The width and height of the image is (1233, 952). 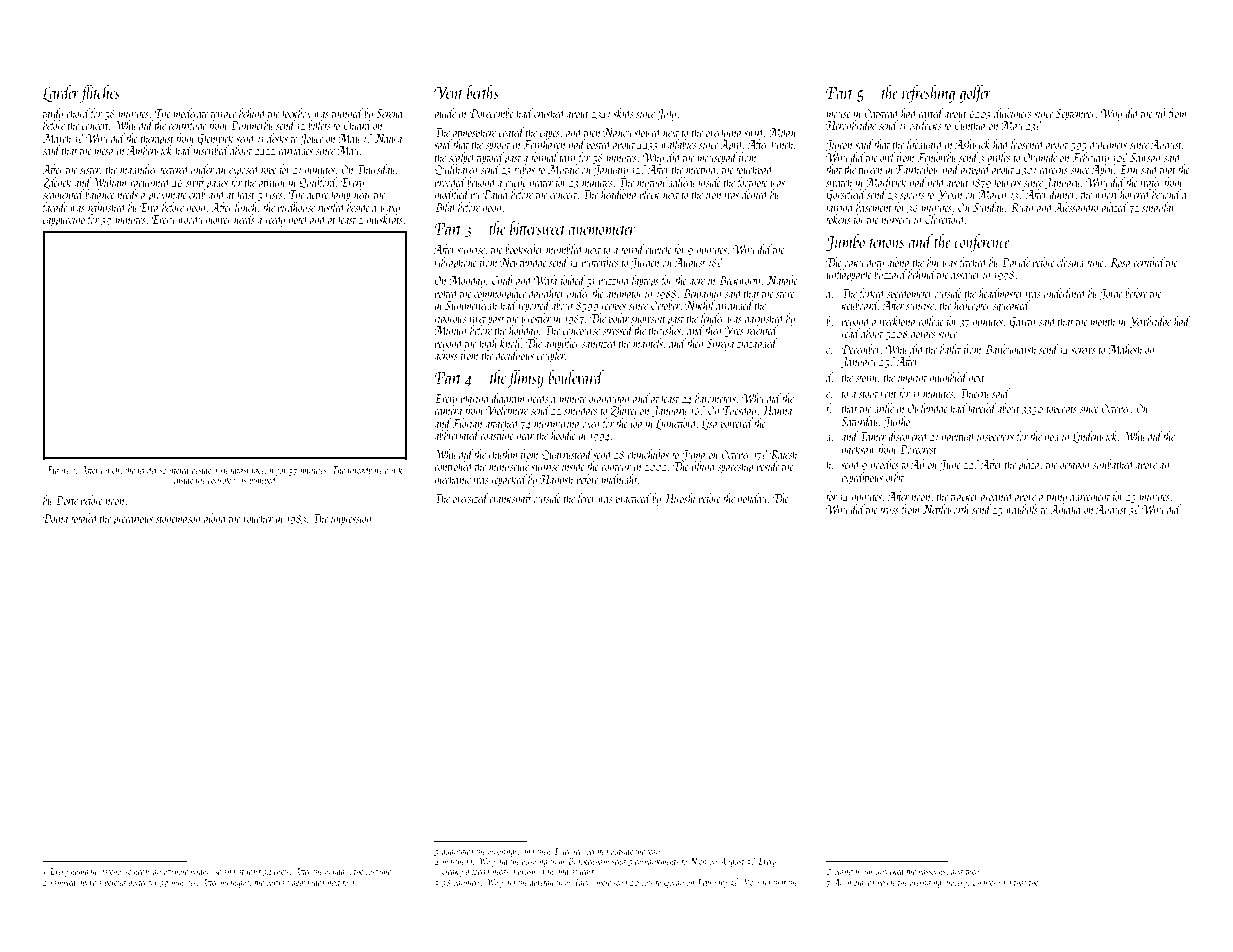 I want to click on mower, so click(x=219, y=221).
